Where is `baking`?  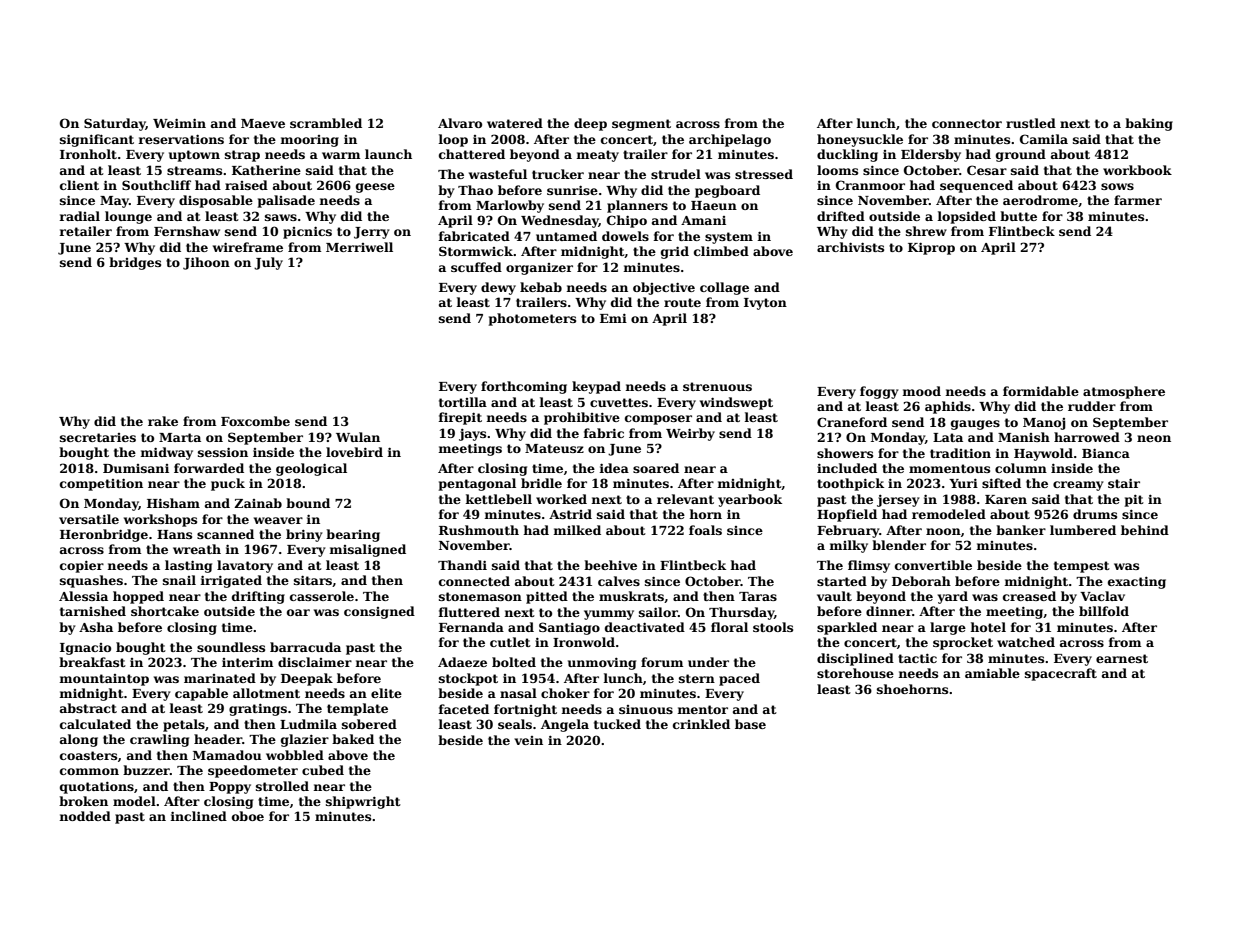
baking is located at coordinates (1149, 124).
